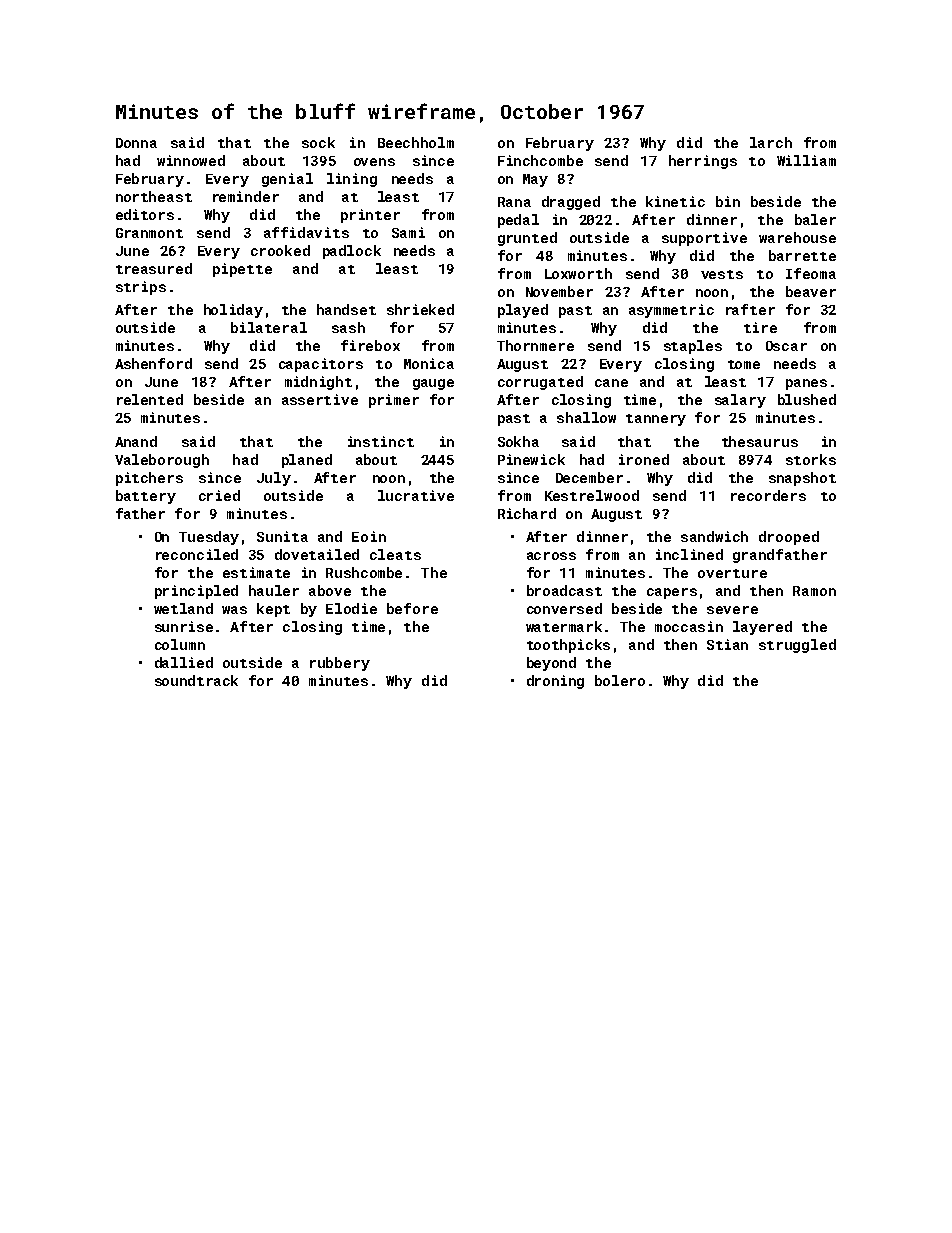  What do you see at coordinates (145, 214) in the screenshot?
I see `editors` at bounding box center [145, 214].
